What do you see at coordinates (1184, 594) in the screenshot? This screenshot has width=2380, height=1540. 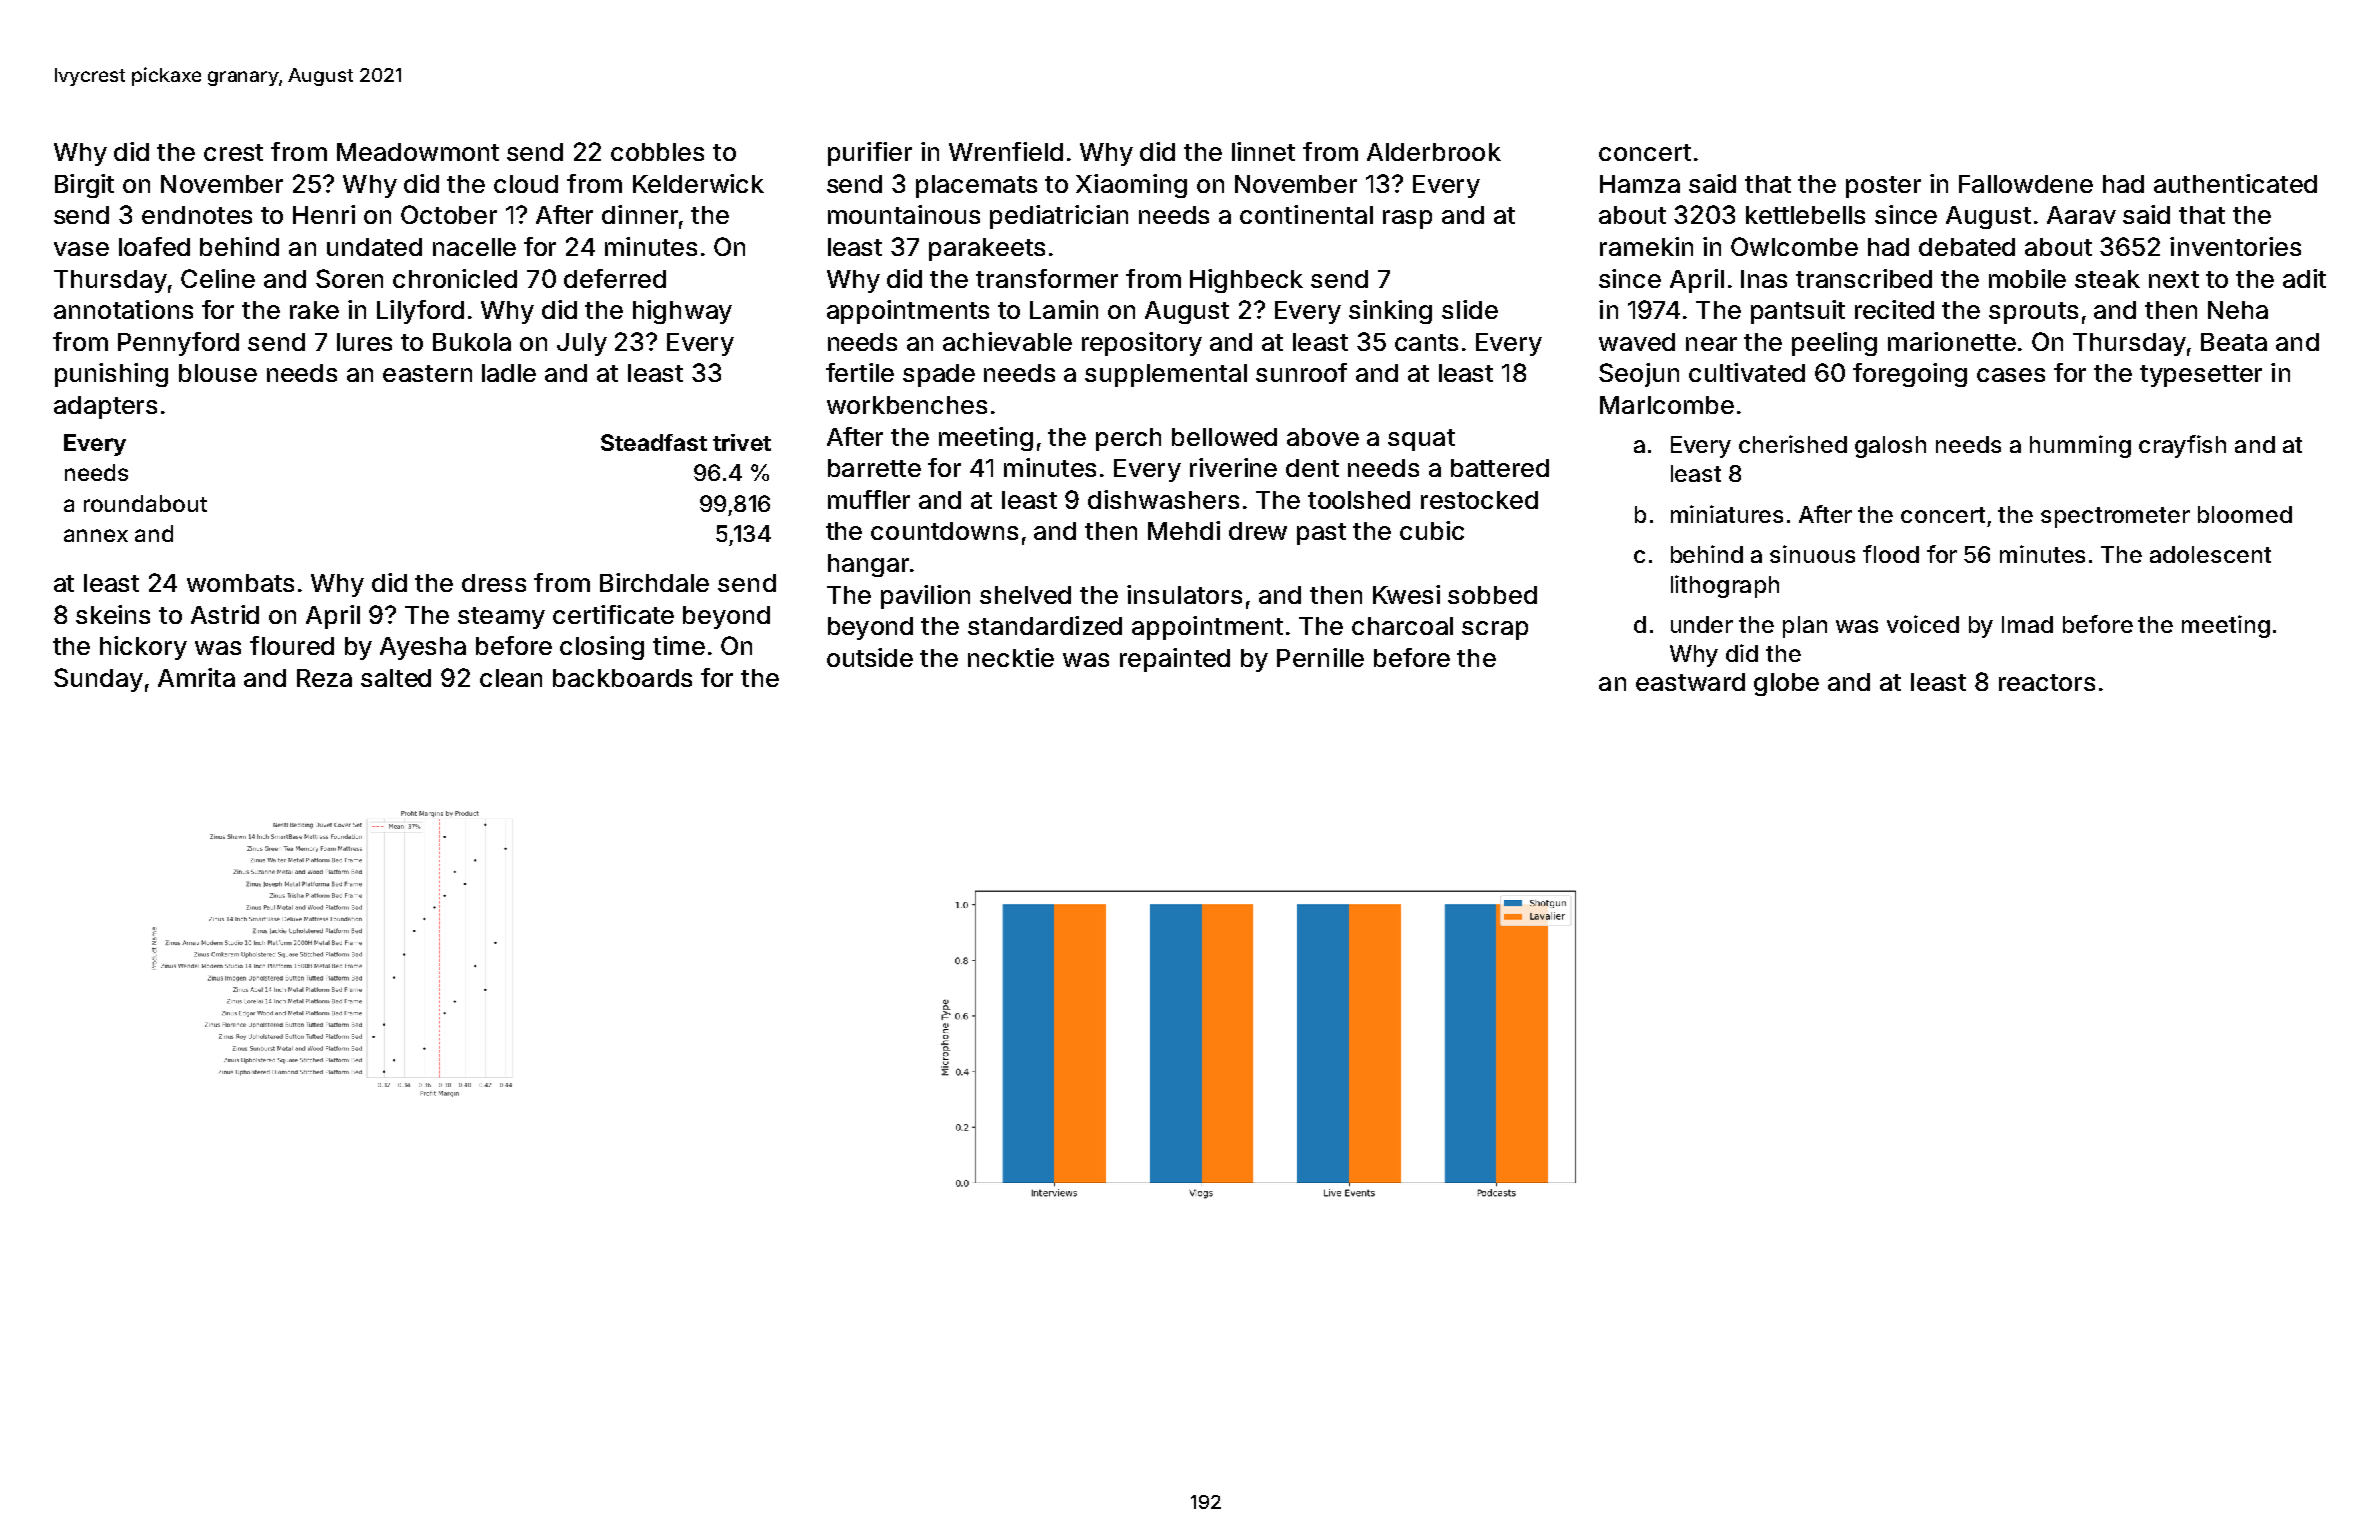 I see `insulators` at bounding box center [1184, 594].
